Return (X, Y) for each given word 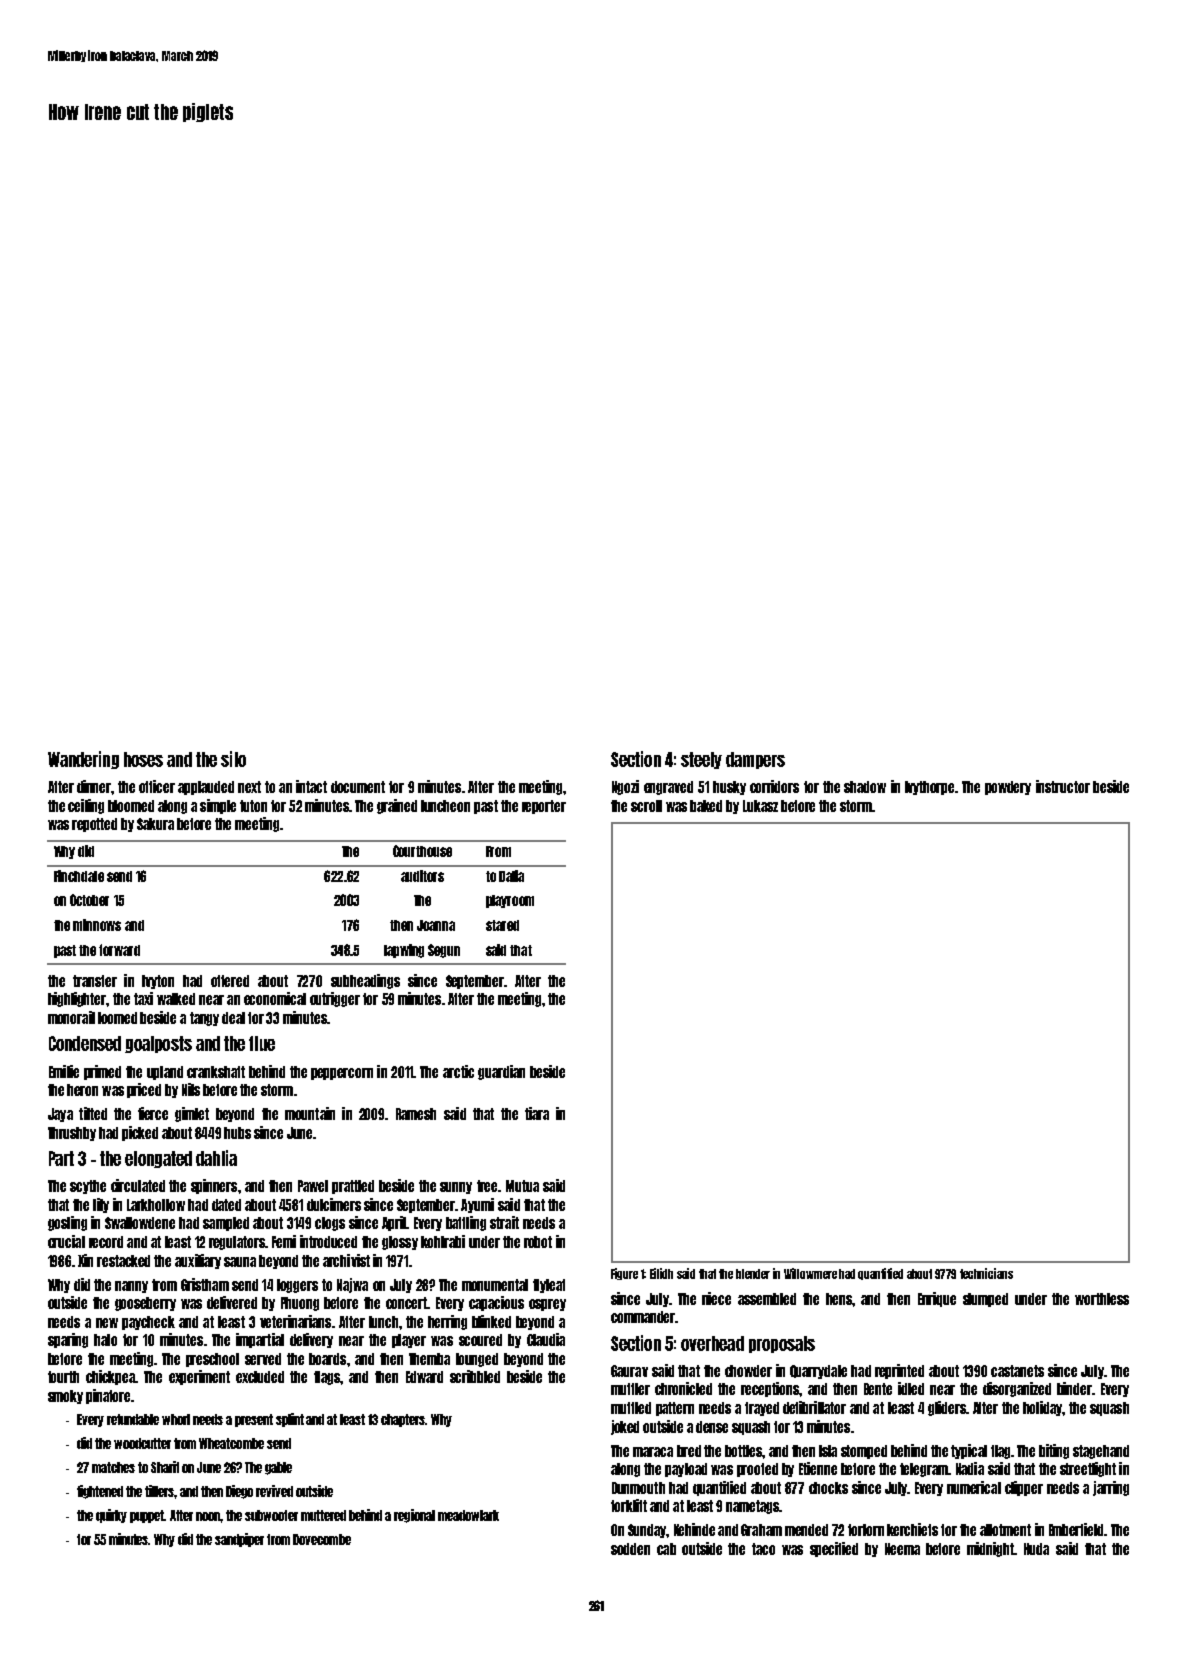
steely (701, 760)
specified (834, 1549)
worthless (1102, 1299)
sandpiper (239, 1540)
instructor (1063, 786)
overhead (712, 1343)
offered (230, 981)
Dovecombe (322, 1539)
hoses (143, 759)
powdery (1008, 788)
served (263, 1359)
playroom (510, 901)
